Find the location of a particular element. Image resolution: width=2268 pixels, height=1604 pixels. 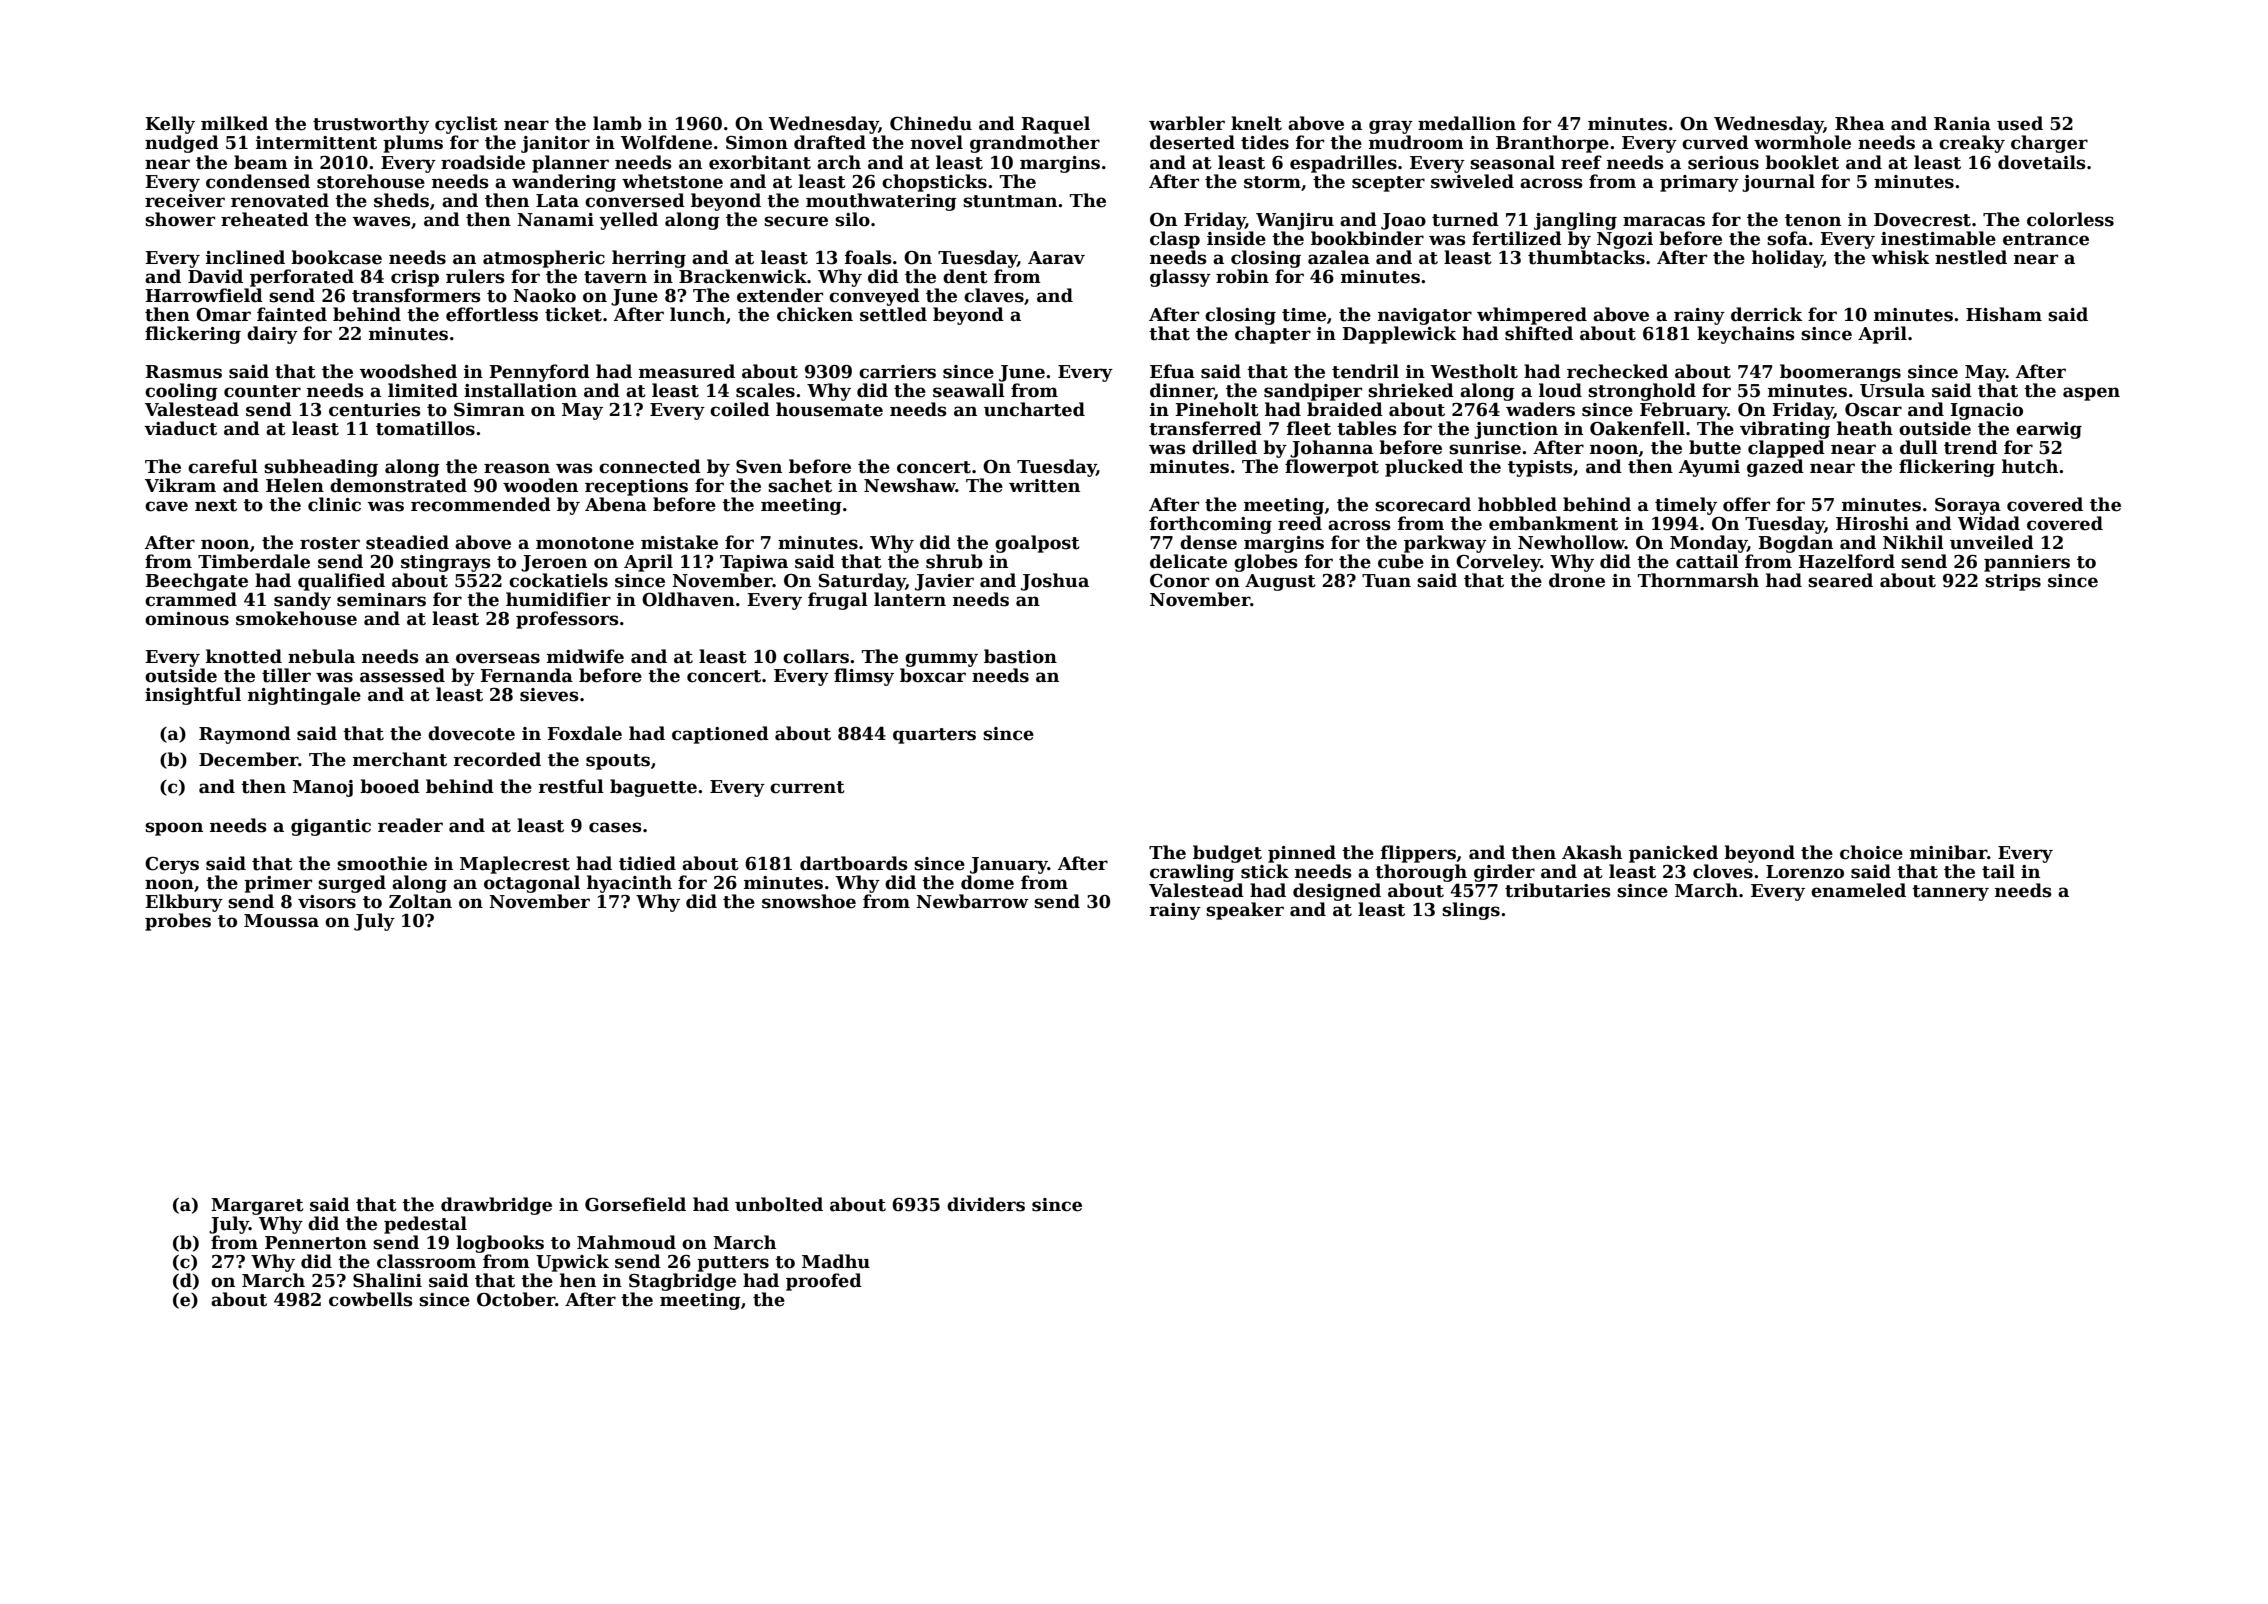

Efua is located at coordinates (1172, 371).
